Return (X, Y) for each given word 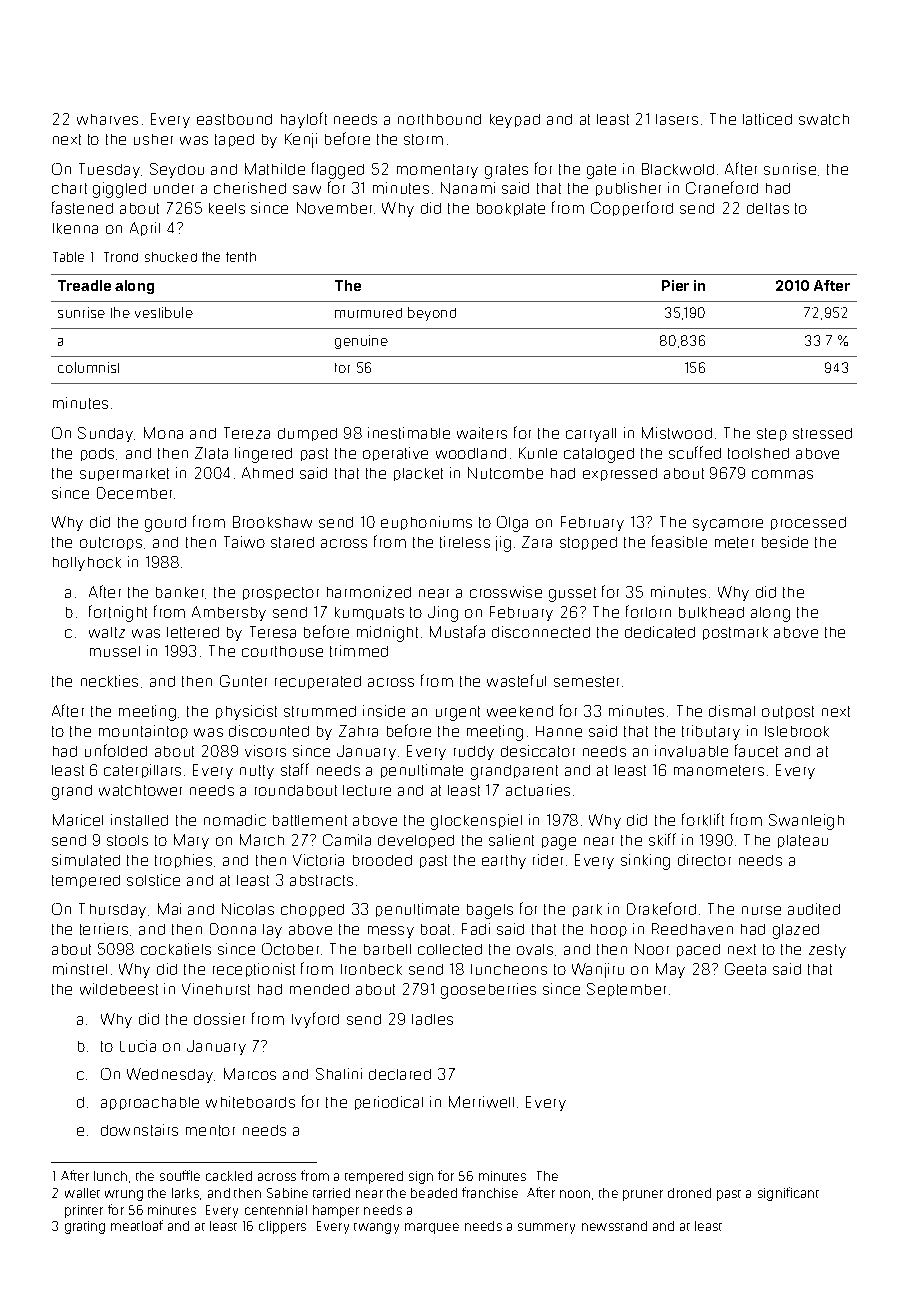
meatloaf (137, 1225)
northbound (439, 119)
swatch (824, 119)
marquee (432, 1228)
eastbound (234, 119)
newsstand (614, 1226)
